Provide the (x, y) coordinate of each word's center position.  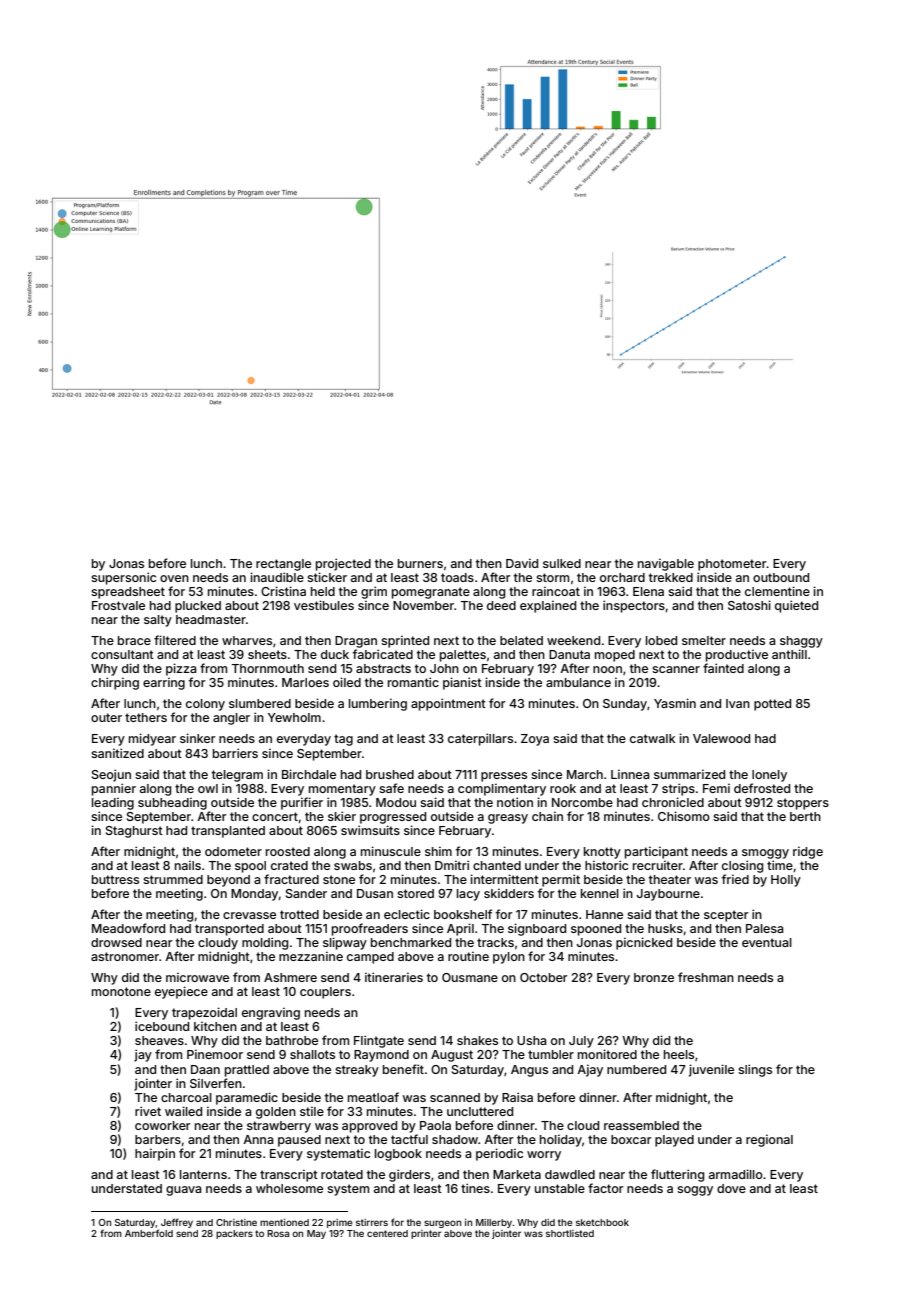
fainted (723, 668)
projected (343, 564)
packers (234, 1234)
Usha (532, 1040)
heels (679, 1054)
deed (501, 605)
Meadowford (128, 928)
